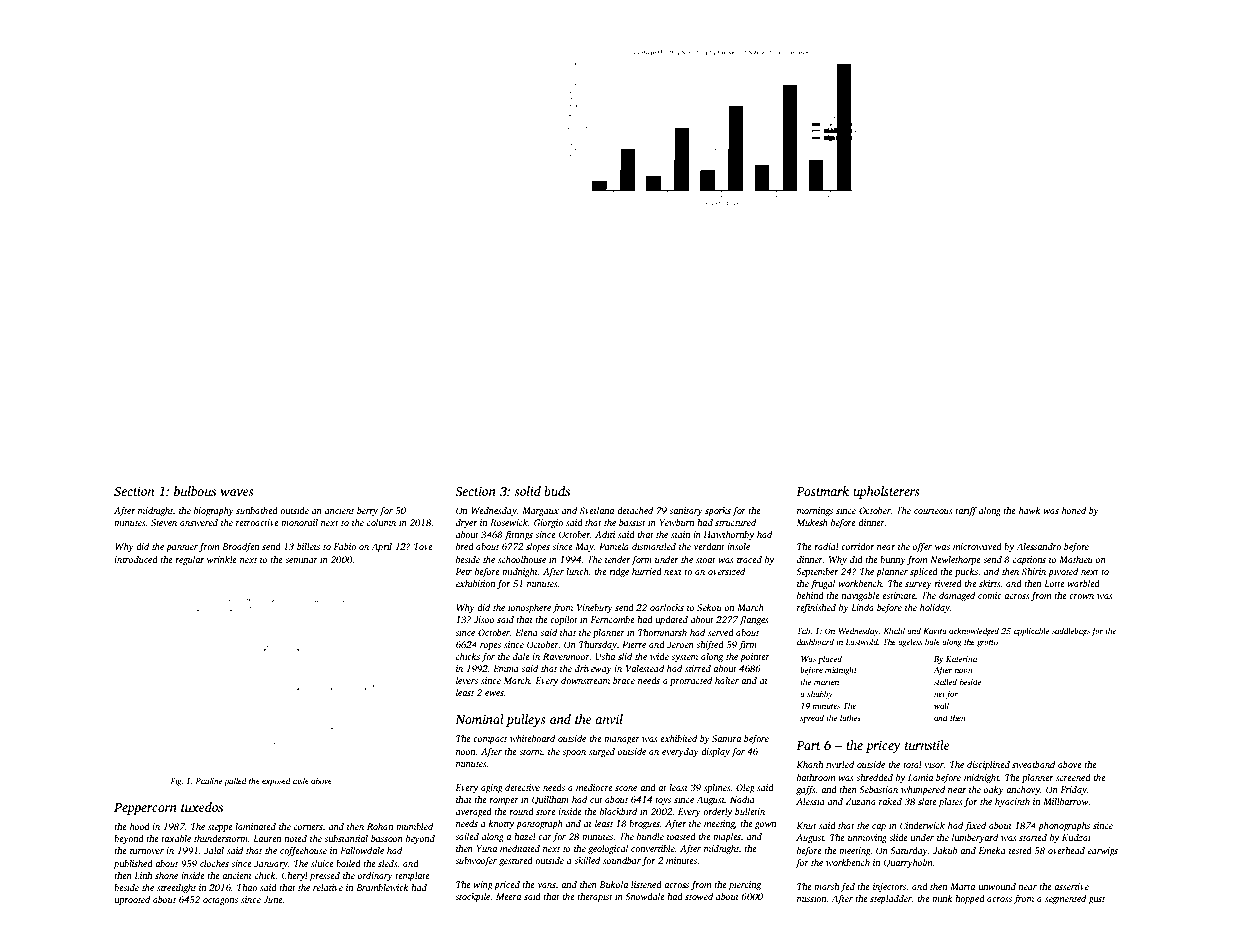 This page has width=1233, height=952. Describe the element at coordinates (945, 850) in the page. I see `Jakub` at that location.
